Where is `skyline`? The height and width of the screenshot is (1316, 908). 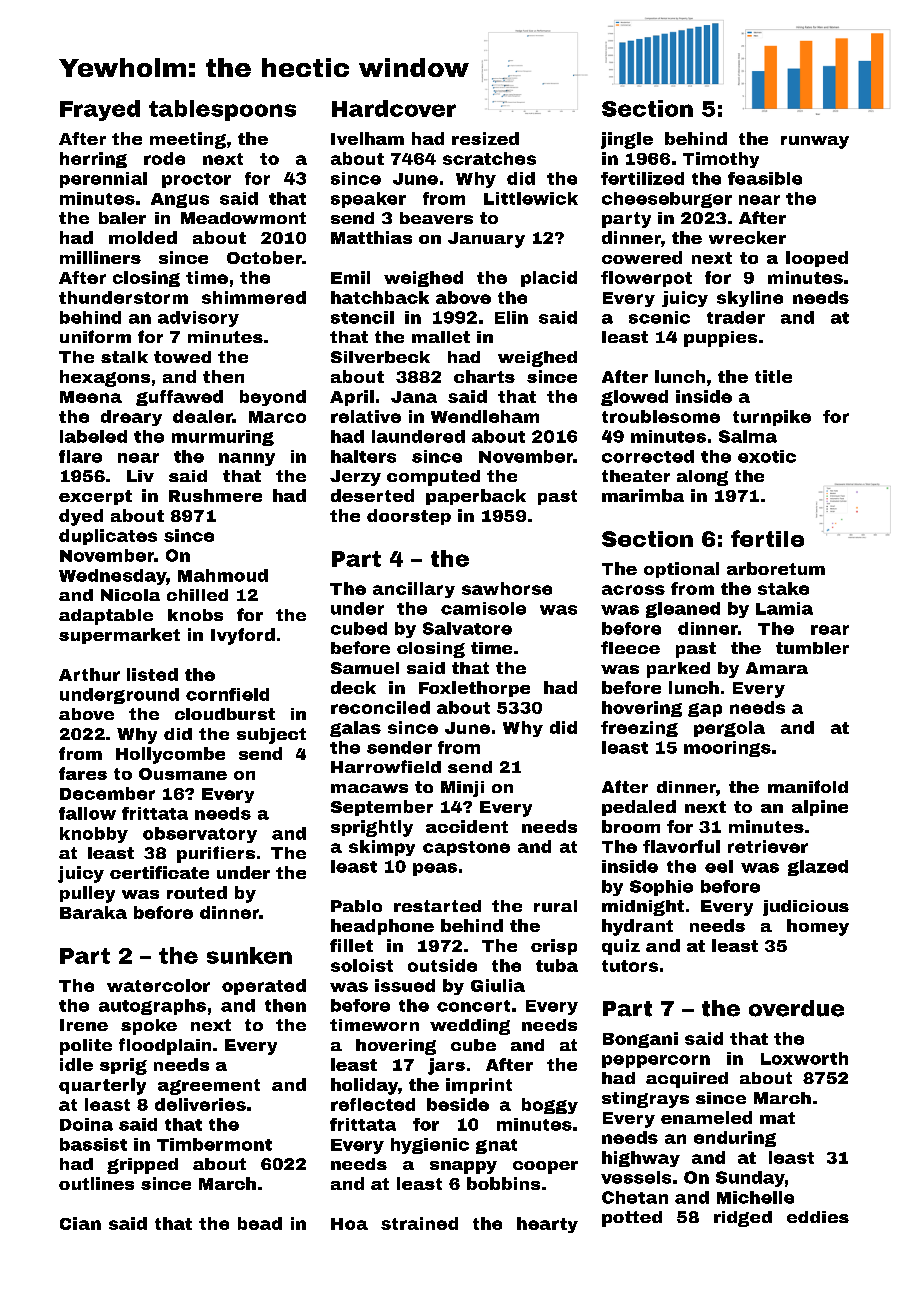
skyline is located at coordinates (750, 299).
